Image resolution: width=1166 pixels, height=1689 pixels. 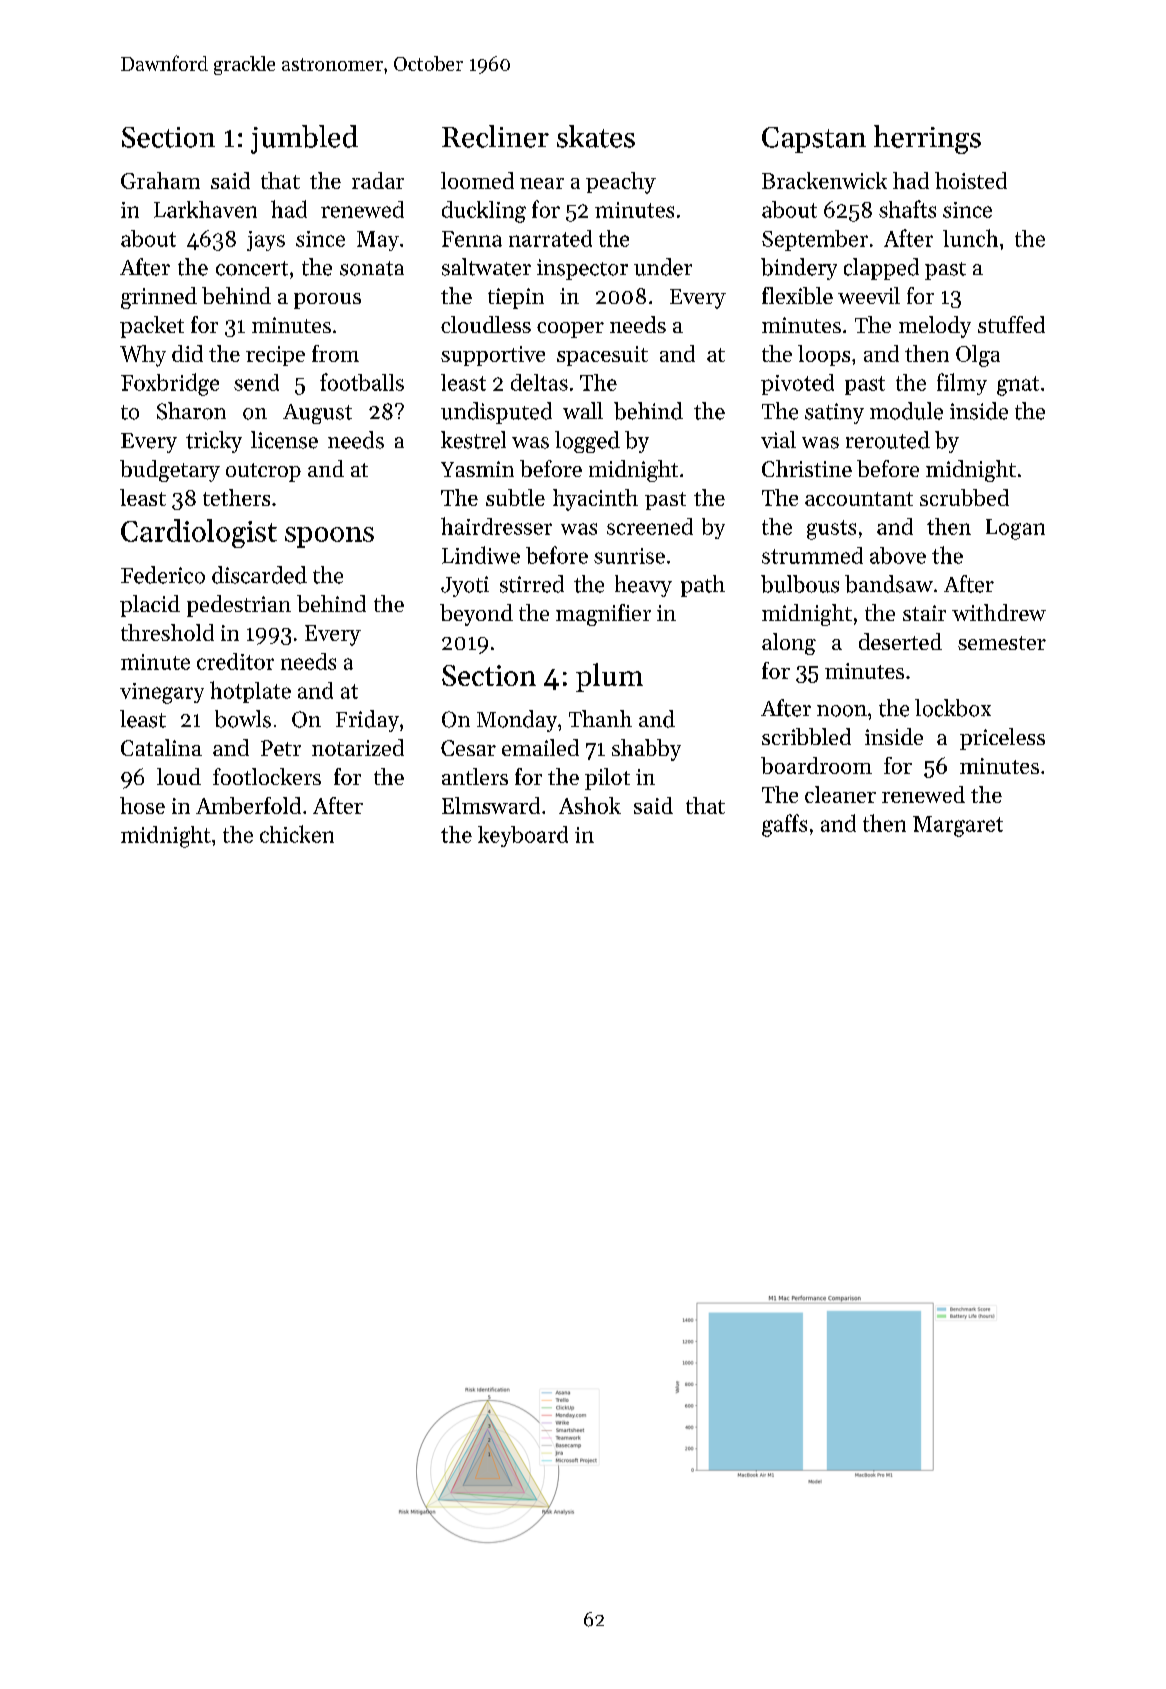 I want to click on jumbled, so click(x=304, y=139).
